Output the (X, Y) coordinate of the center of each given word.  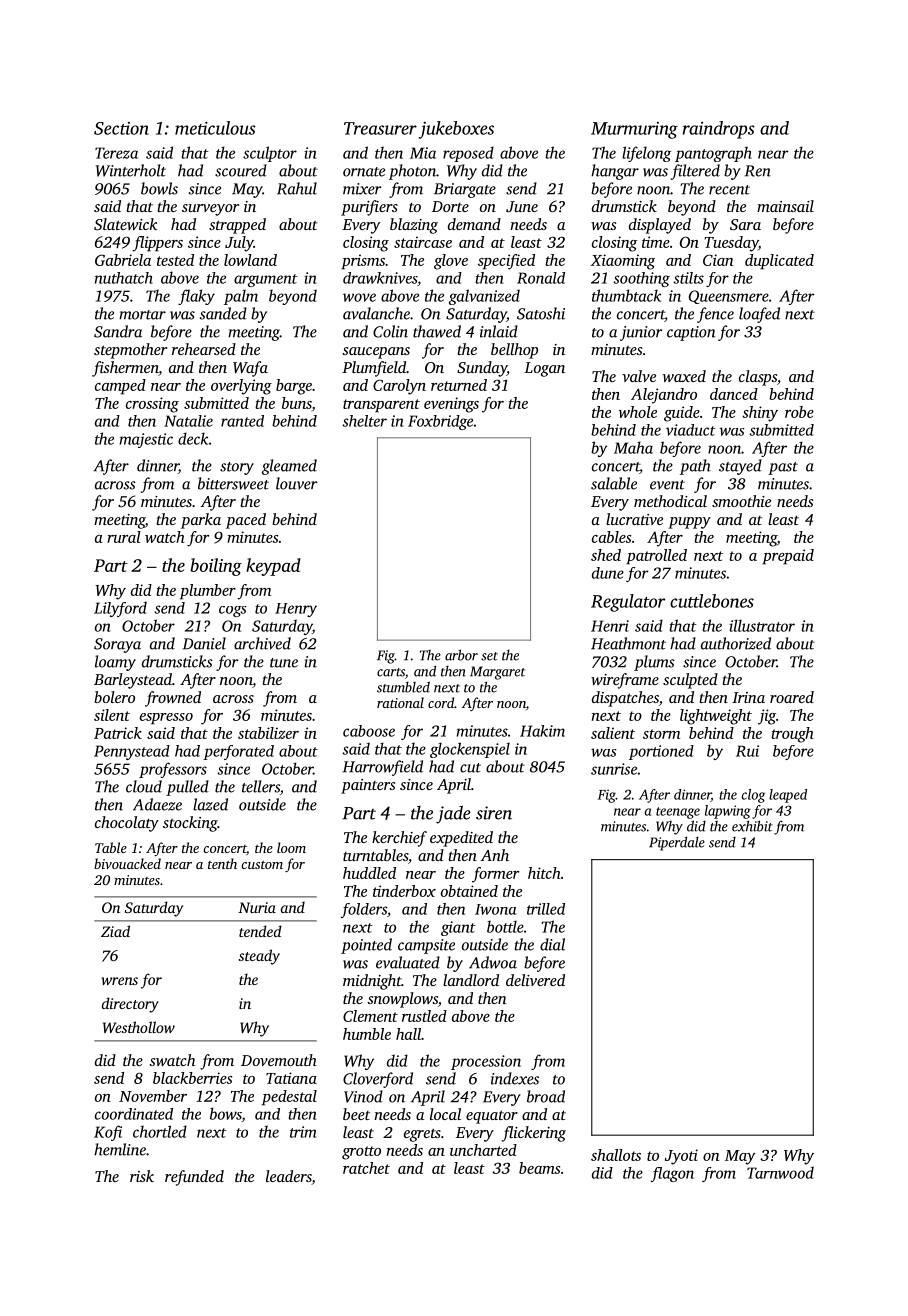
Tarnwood (780, 1172)
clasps (758, 378)
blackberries (192, 1078)
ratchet (366, 1168)
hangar (615, 172)
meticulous (215, 128)
